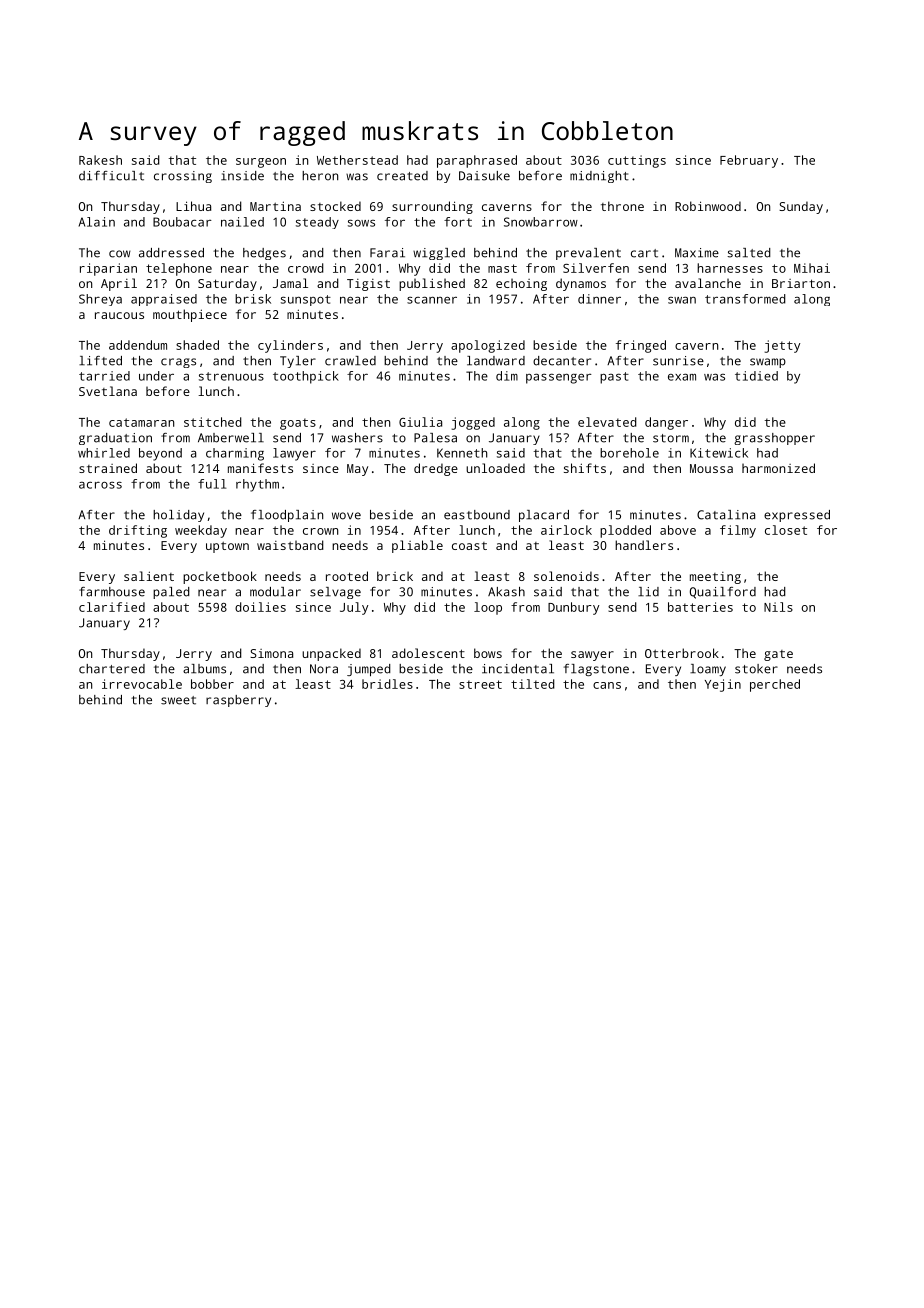 The height and width of the screenshot is (1308, 924). I want to click on apologized, so click(488, 346).
